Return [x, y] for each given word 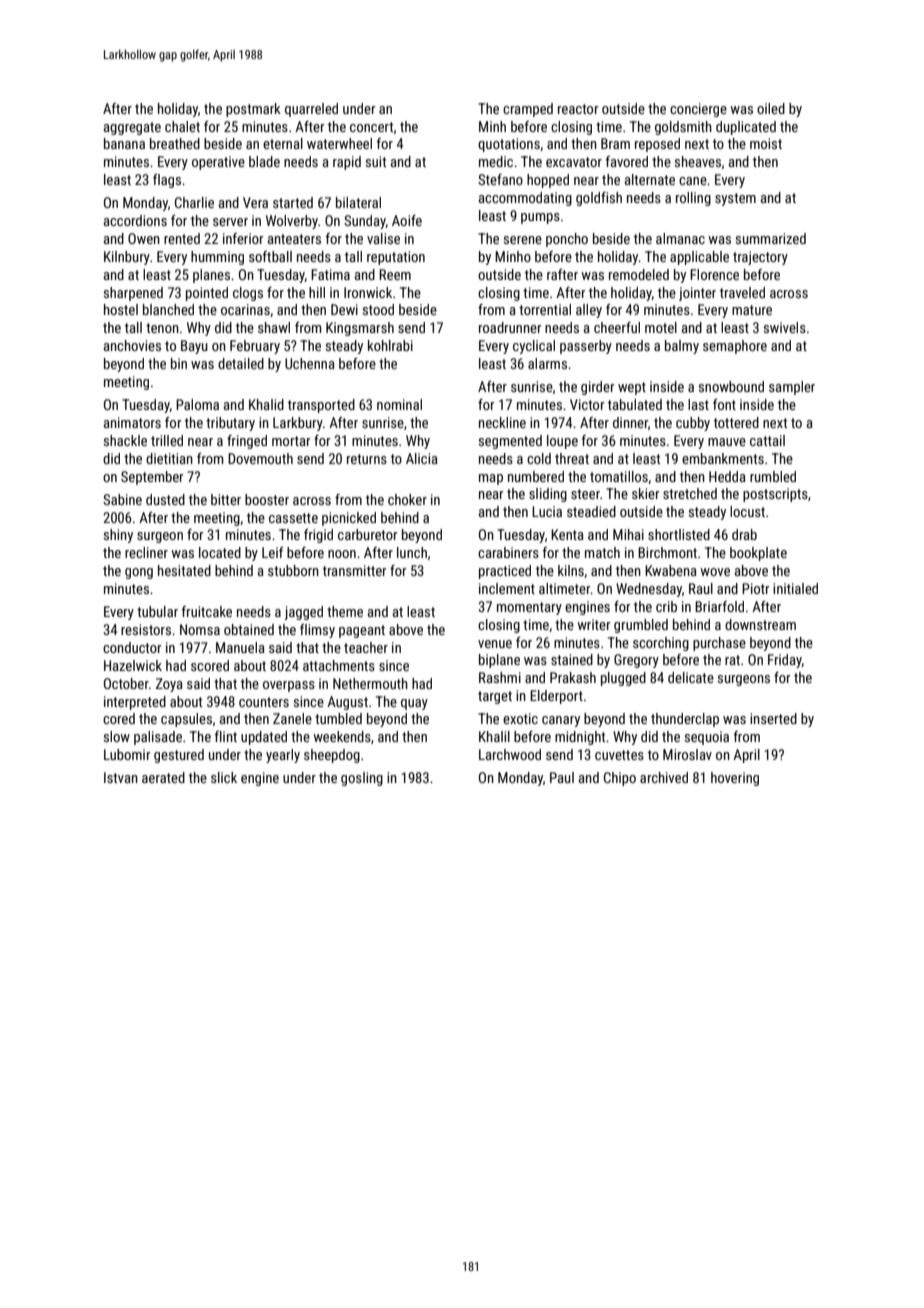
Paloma [197, 404]
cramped [528, 110]
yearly [283, 756]
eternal [283, 143]
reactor [578, 109]
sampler [792, 388]
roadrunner [510, 327]
